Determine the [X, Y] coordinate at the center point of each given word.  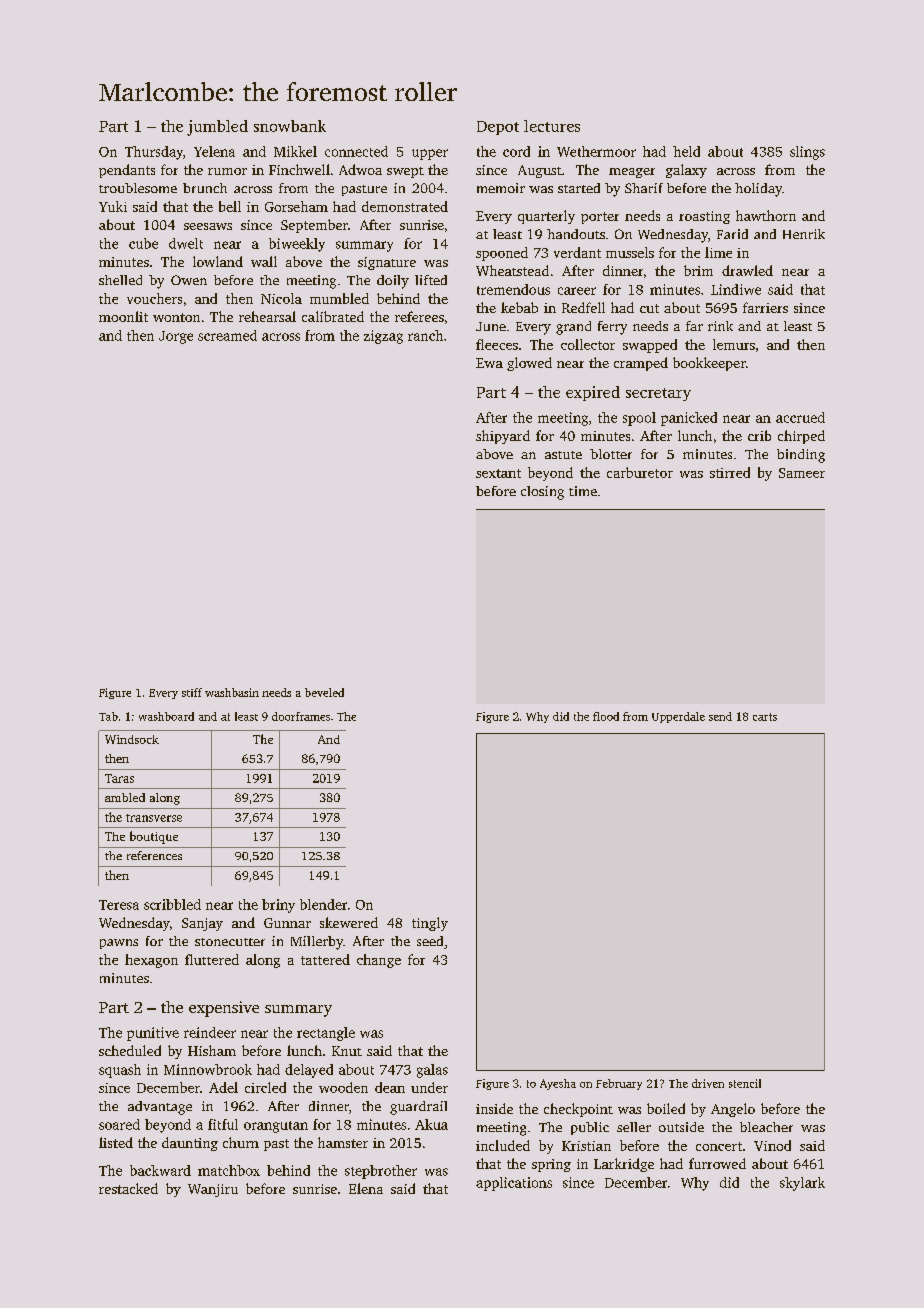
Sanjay [202, 924]
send [720, 716]
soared [119, 1124]
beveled [324, 692]
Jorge [176, 337]
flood [606, 716]
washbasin [232, 692]
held [686, 151]
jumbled [217, 128]
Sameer [802, 473]
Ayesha [558, 1084]
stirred [730, 472]
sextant [498, 473]
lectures [552, 126]
